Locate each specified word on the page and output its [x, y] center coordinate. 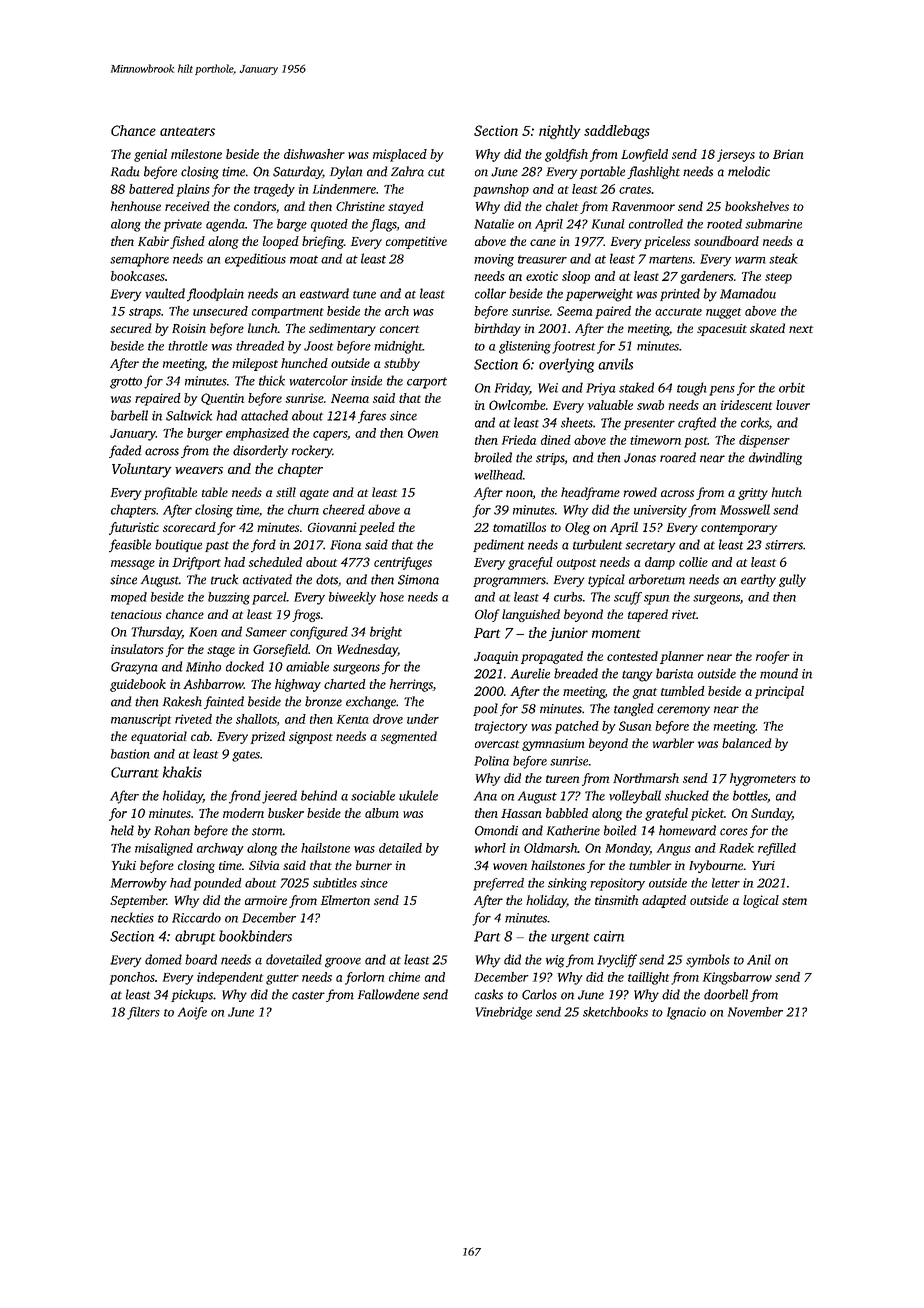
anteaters [187, 131]
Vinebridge [504, 1013]
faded [125, 451]
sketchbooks [615, 1012]
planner [682, 657]
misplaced [400, 155]
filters [143, 1013]
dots [327, 579]
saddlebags [617, 132]
